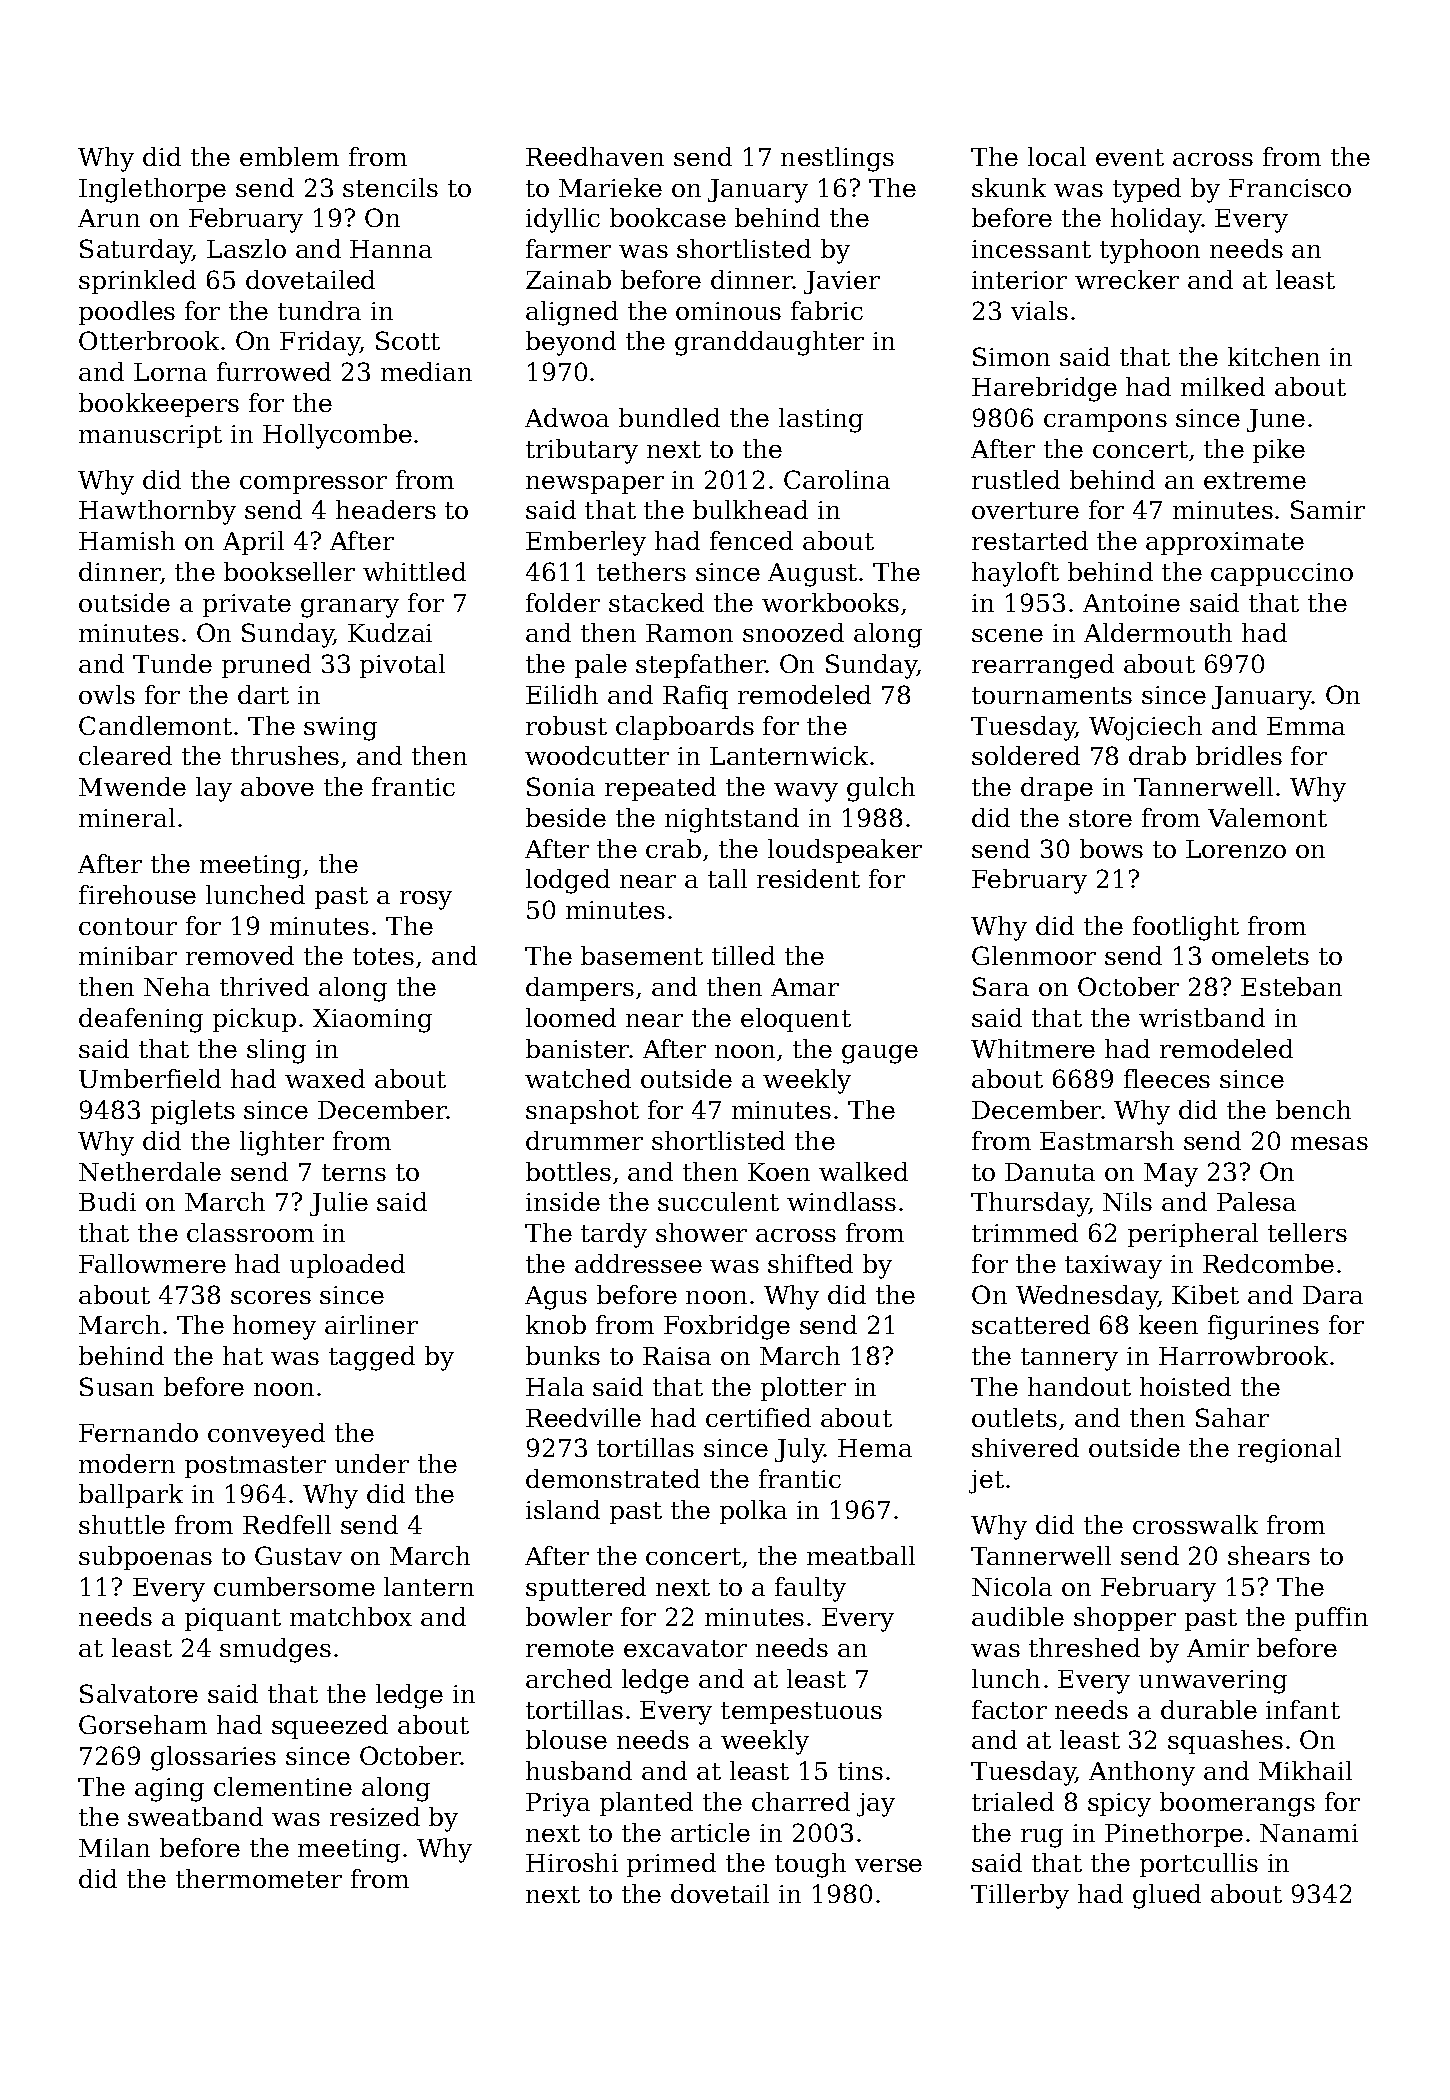  Describe the element at coordinates (793, 632) in the screenshot. I see `snoozed` at that location.
